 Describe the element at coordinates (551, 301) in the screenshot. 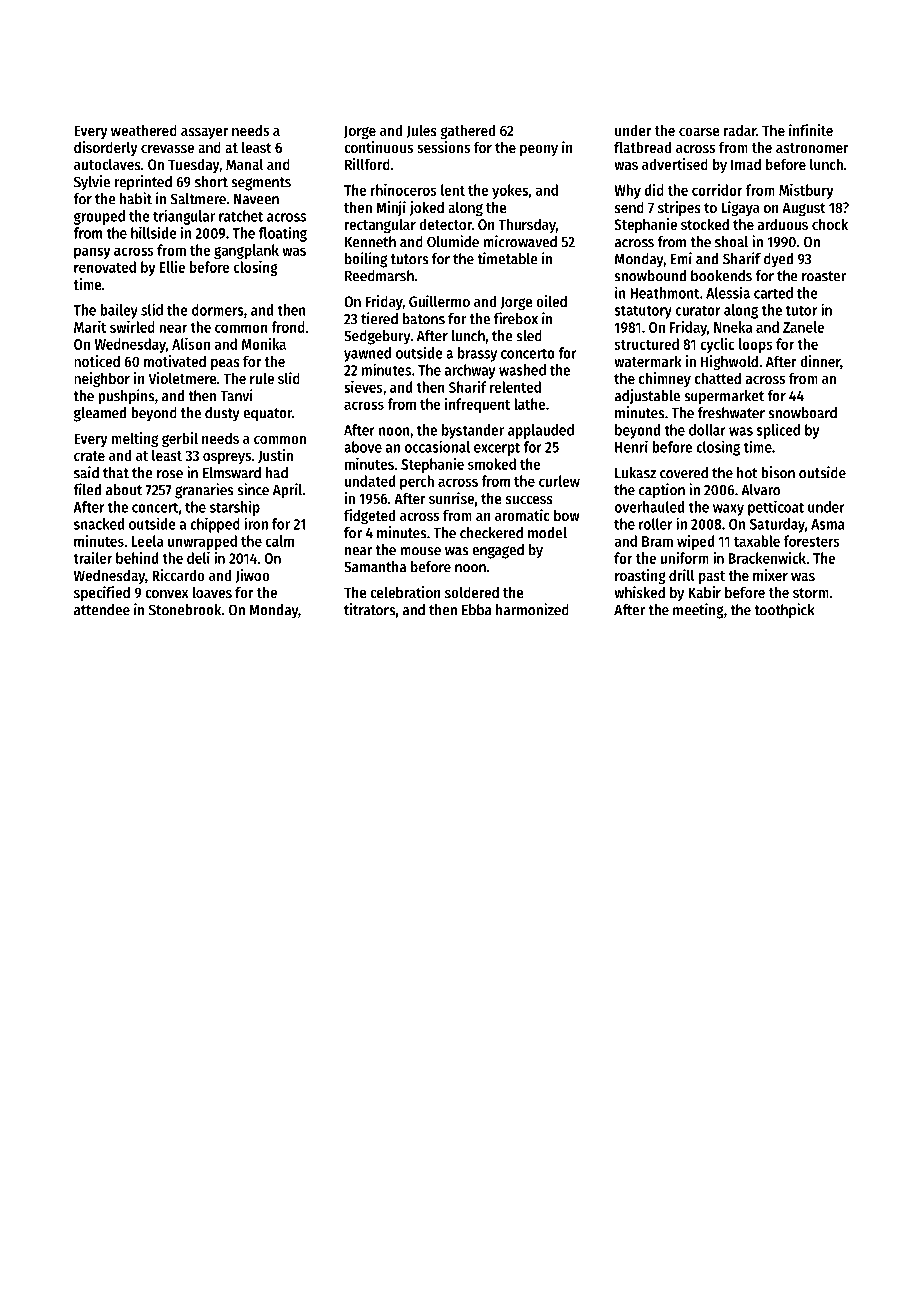

I see `oiled` at that location.
